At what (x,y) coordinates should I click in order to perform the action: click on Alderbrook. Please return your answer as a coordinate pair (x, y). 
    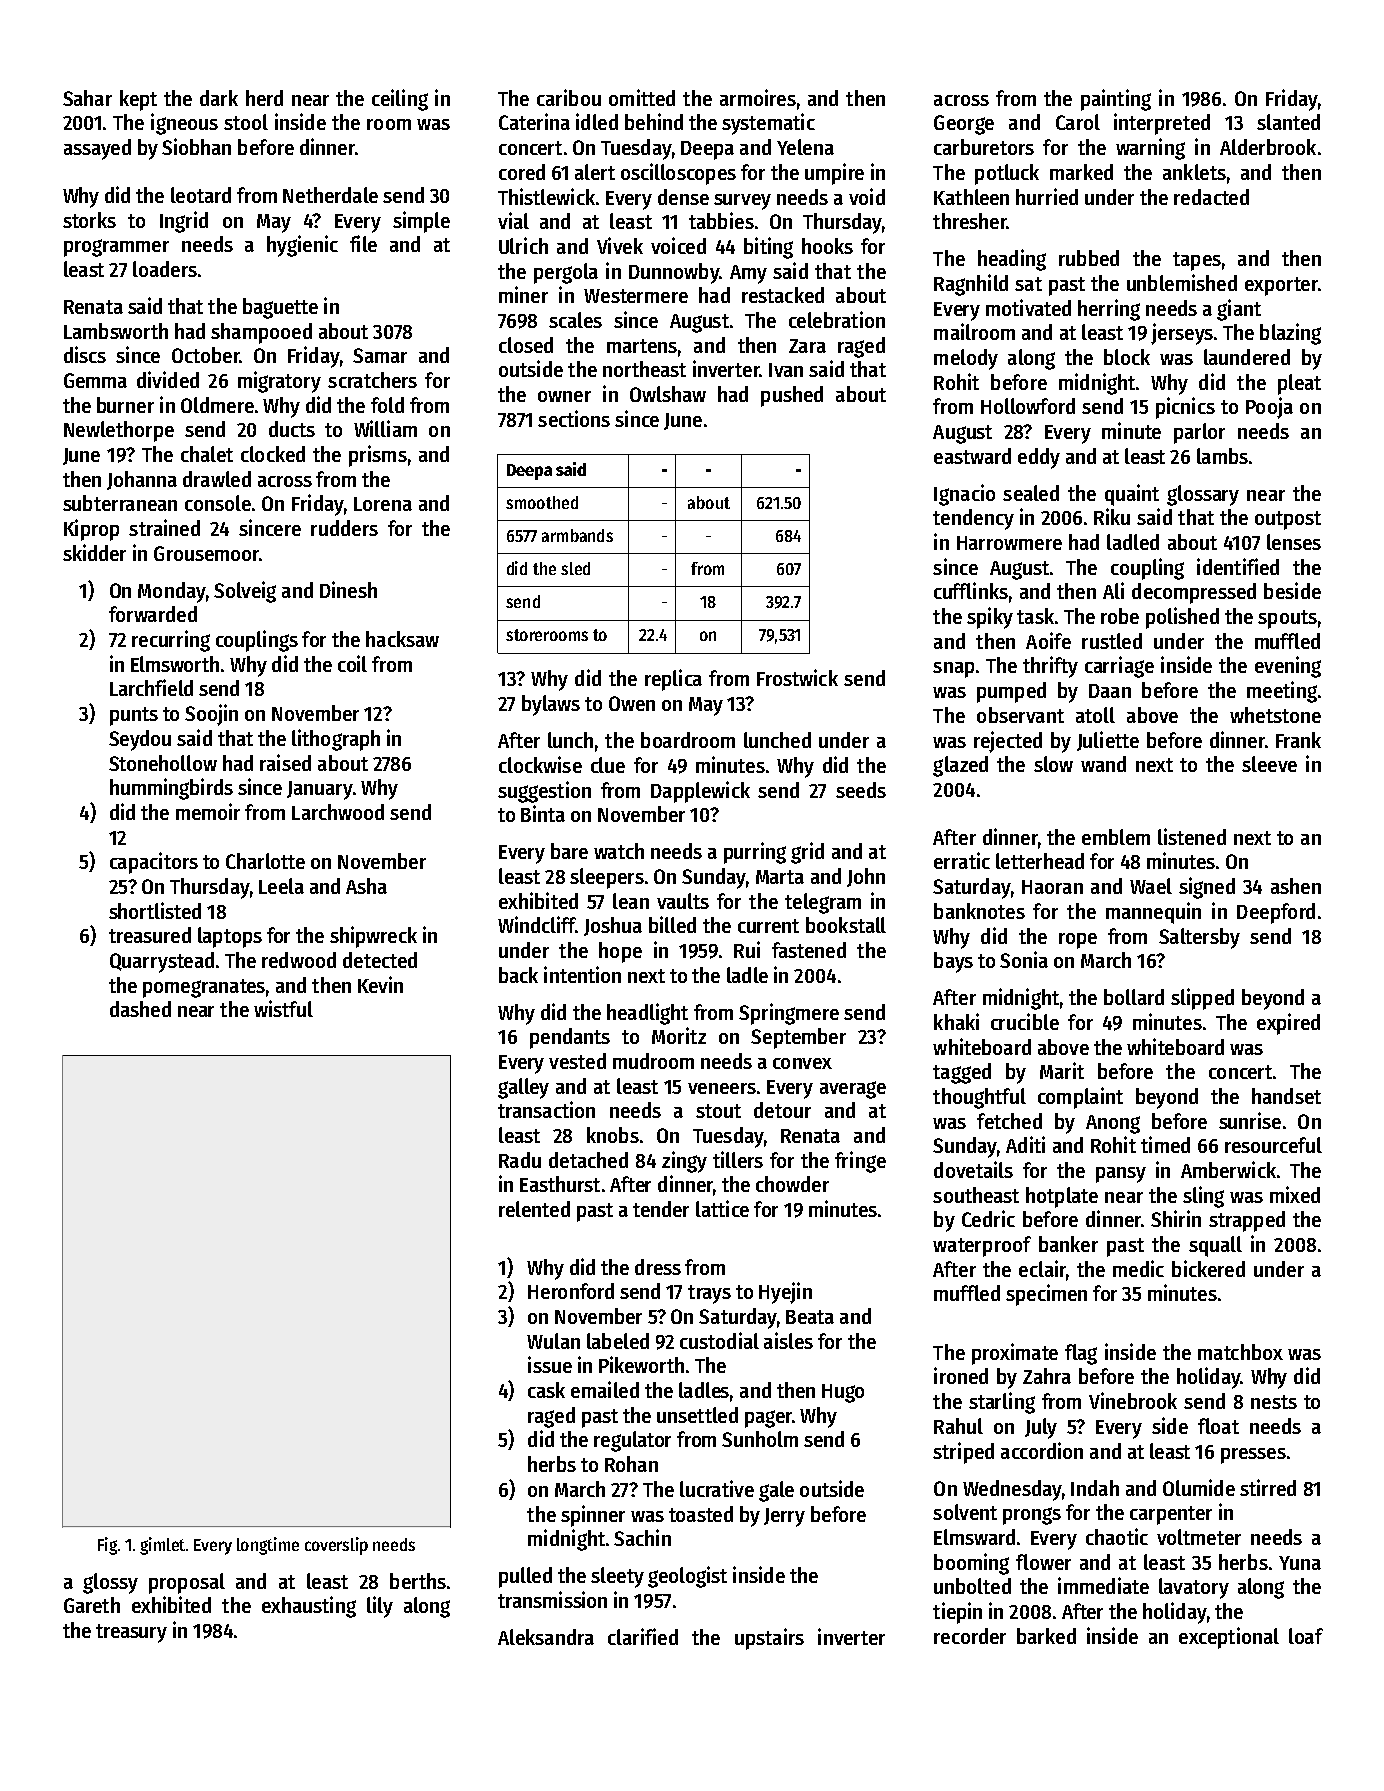
    Looking at the image, I should click on (1268, 147).
